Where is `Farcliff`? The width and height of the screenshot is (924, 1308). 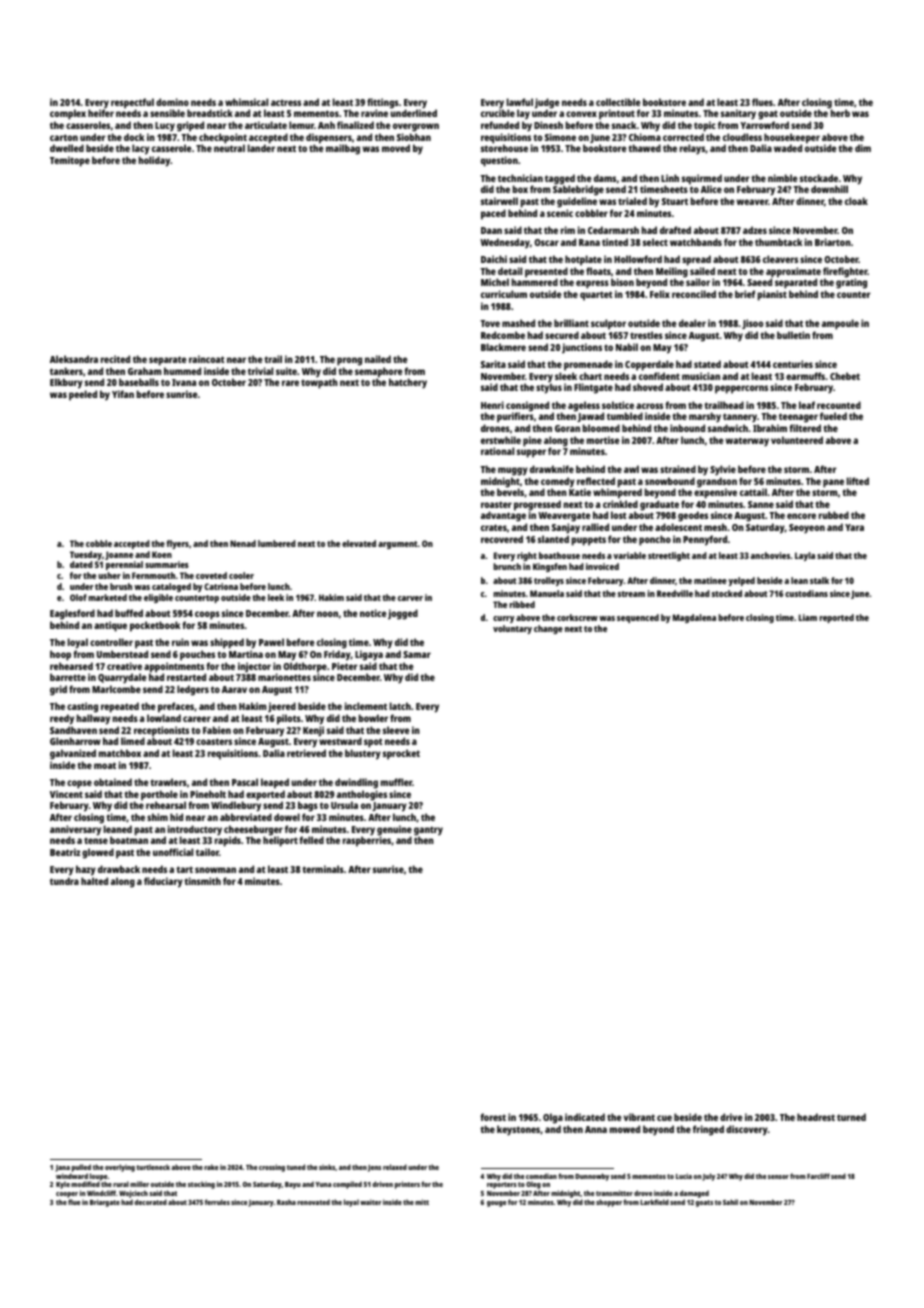 Farcliff is located at coordinates (818, 1176).
